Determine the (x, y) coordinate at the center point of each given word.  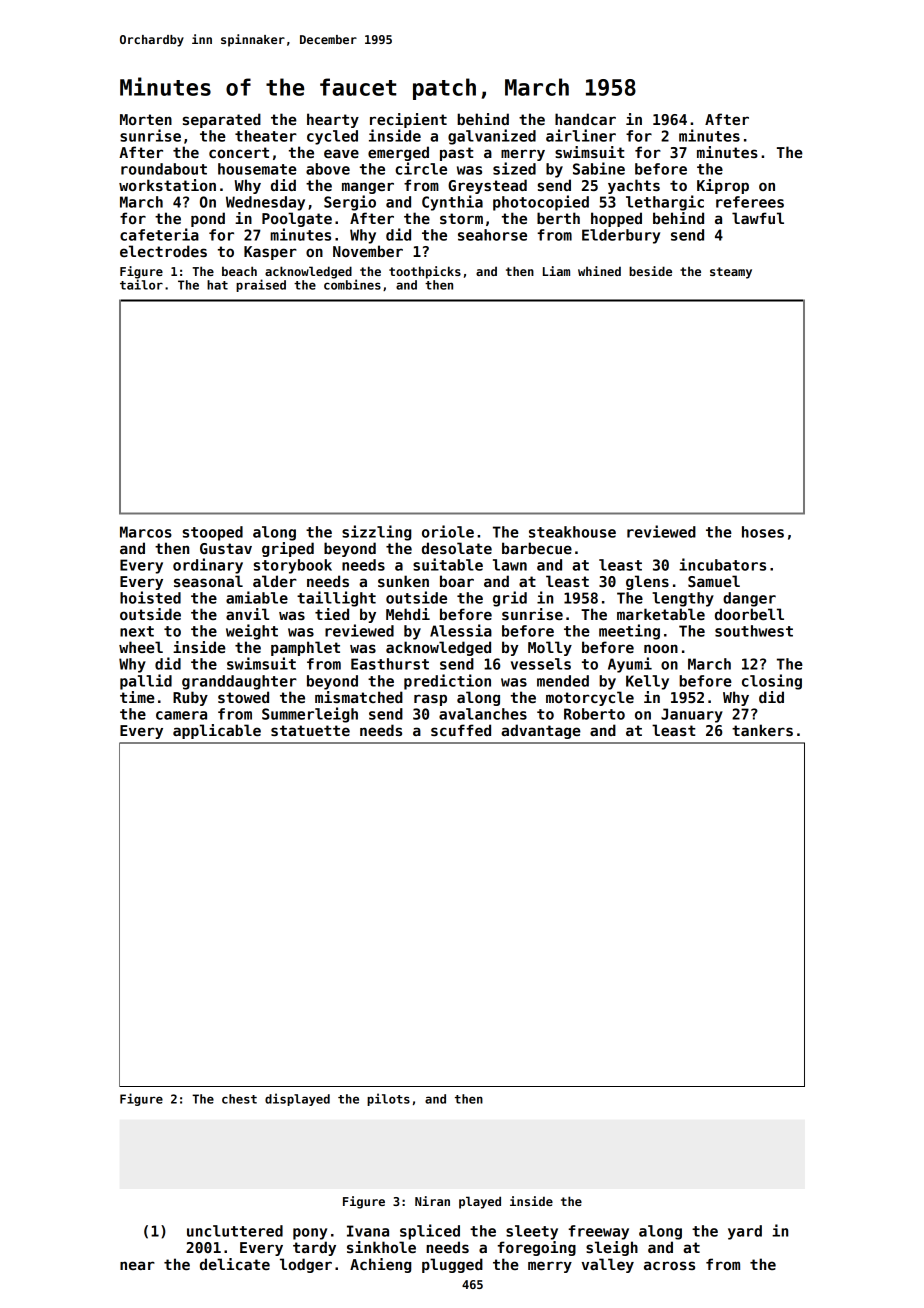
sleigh (612, 1248)
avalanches (483, 714)
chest (239, 1099)
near (137, 1265)
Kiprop (723, 186)
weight (252, 632)
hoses (763, 532)
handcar (585, 119)
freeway (598, 1232)
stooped (212, 533)
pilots (388, 1099)
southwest (754, 631)
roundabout (164, 169)
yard (745, 1232)
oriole (448, 531)
